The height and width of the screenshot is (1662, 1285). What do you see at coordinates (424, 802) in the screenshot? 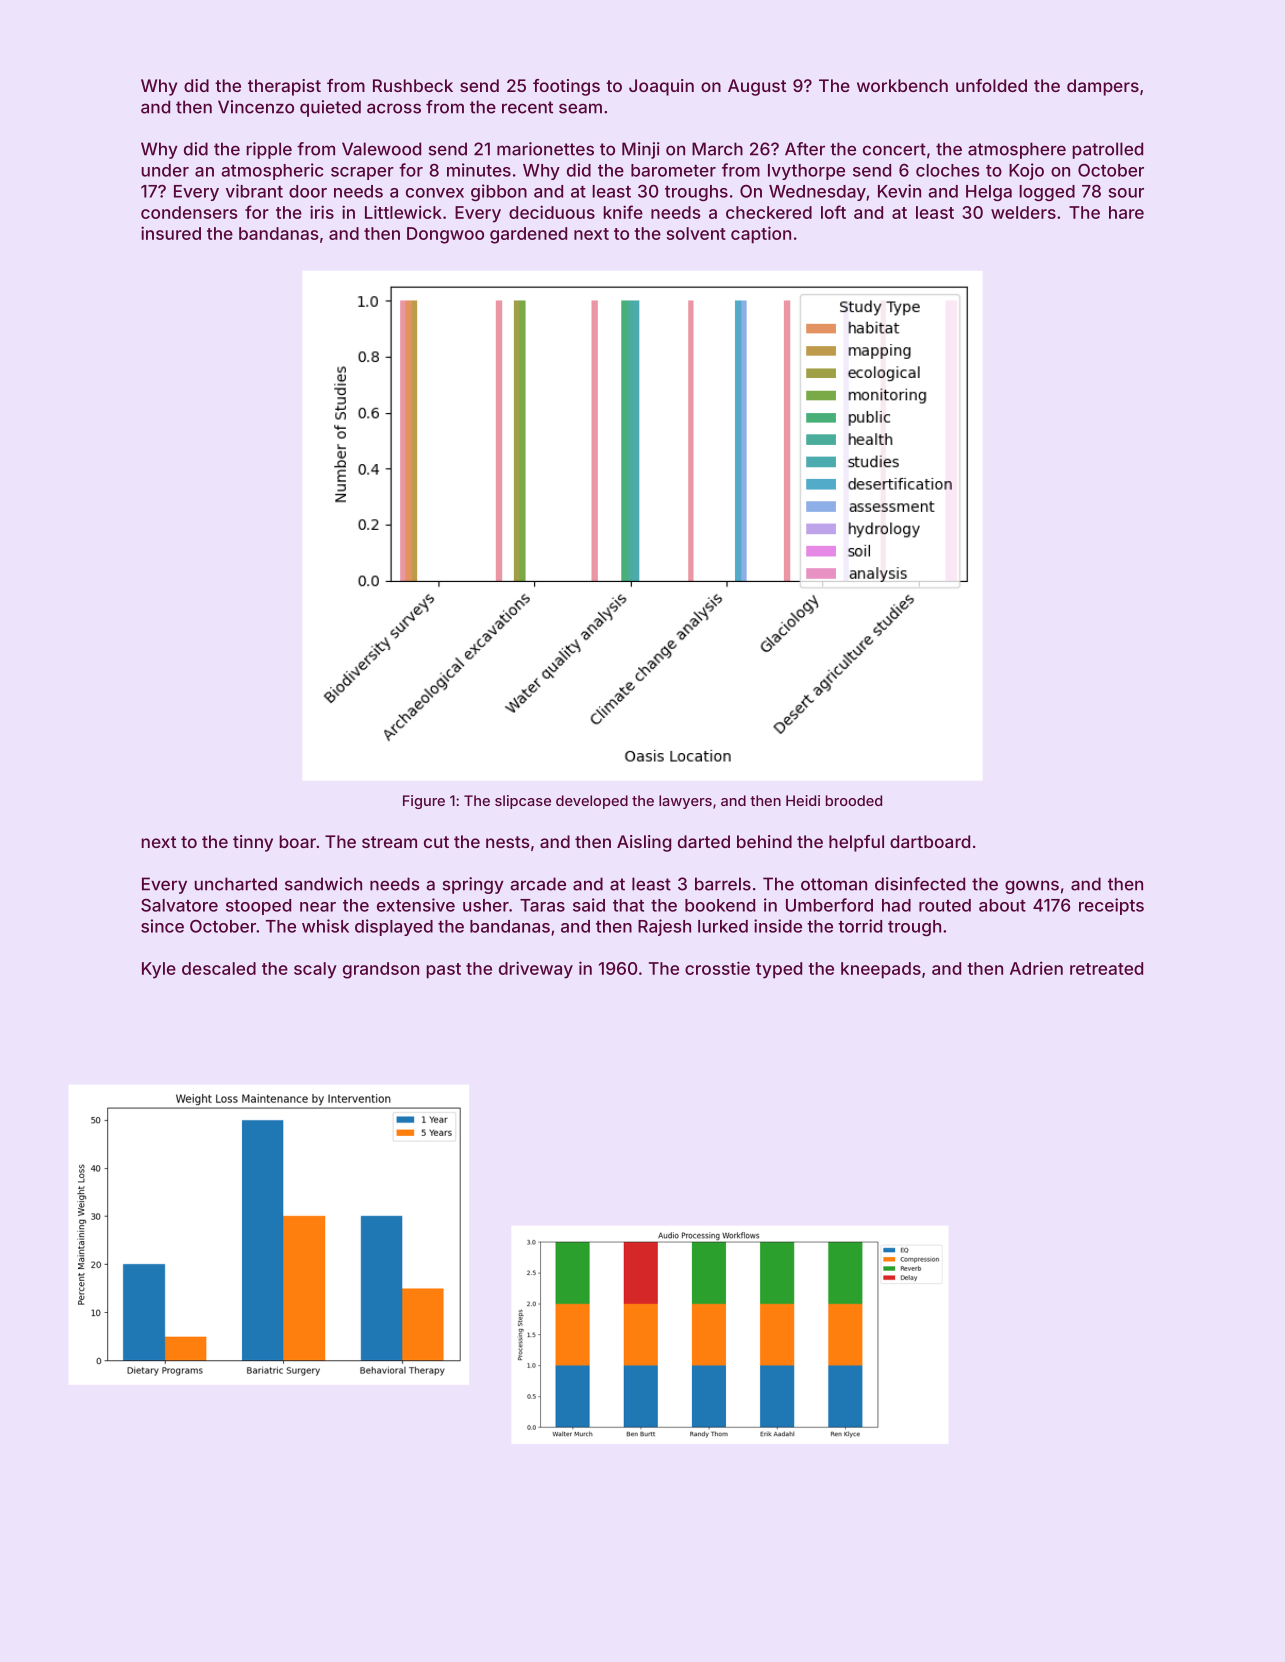
I see `Figure` at bounding box center [424, 802].
